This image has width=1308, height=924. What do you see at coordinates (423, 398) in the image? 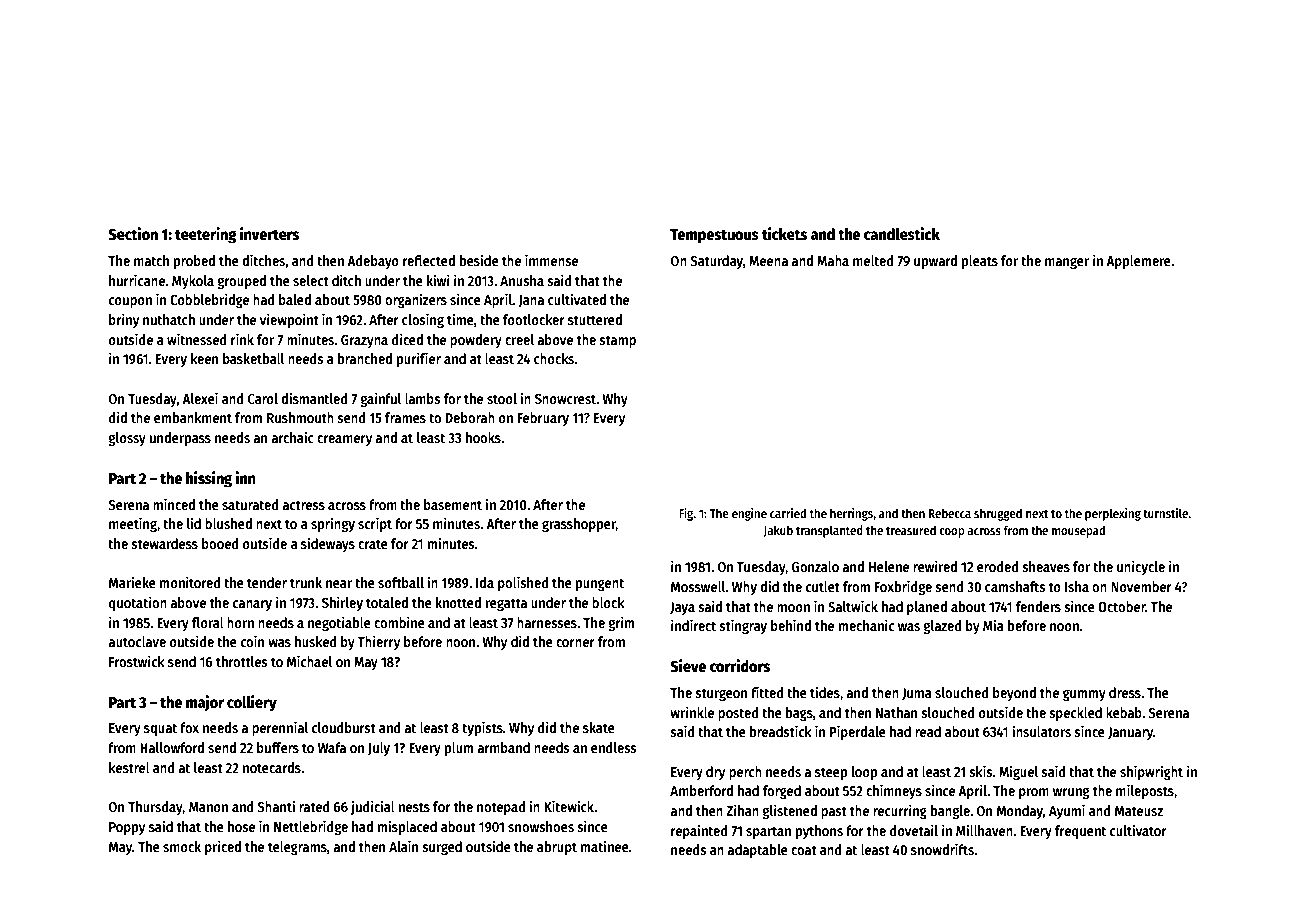
I see `lambs` at bounding box center [423, 398].
